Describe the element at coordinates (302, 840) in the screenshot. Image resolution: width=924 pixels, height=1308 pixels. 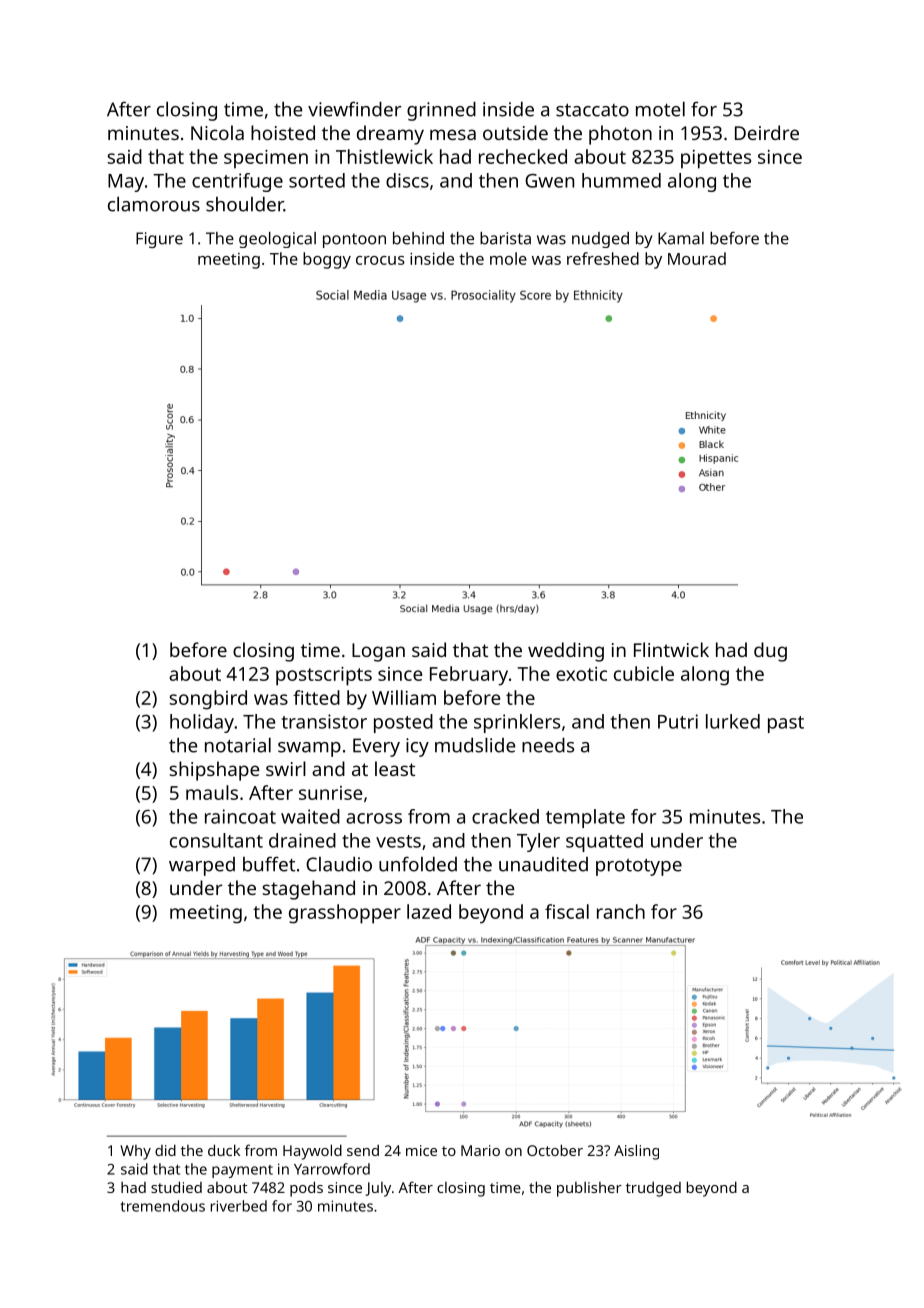
I see `drained` at that location.
